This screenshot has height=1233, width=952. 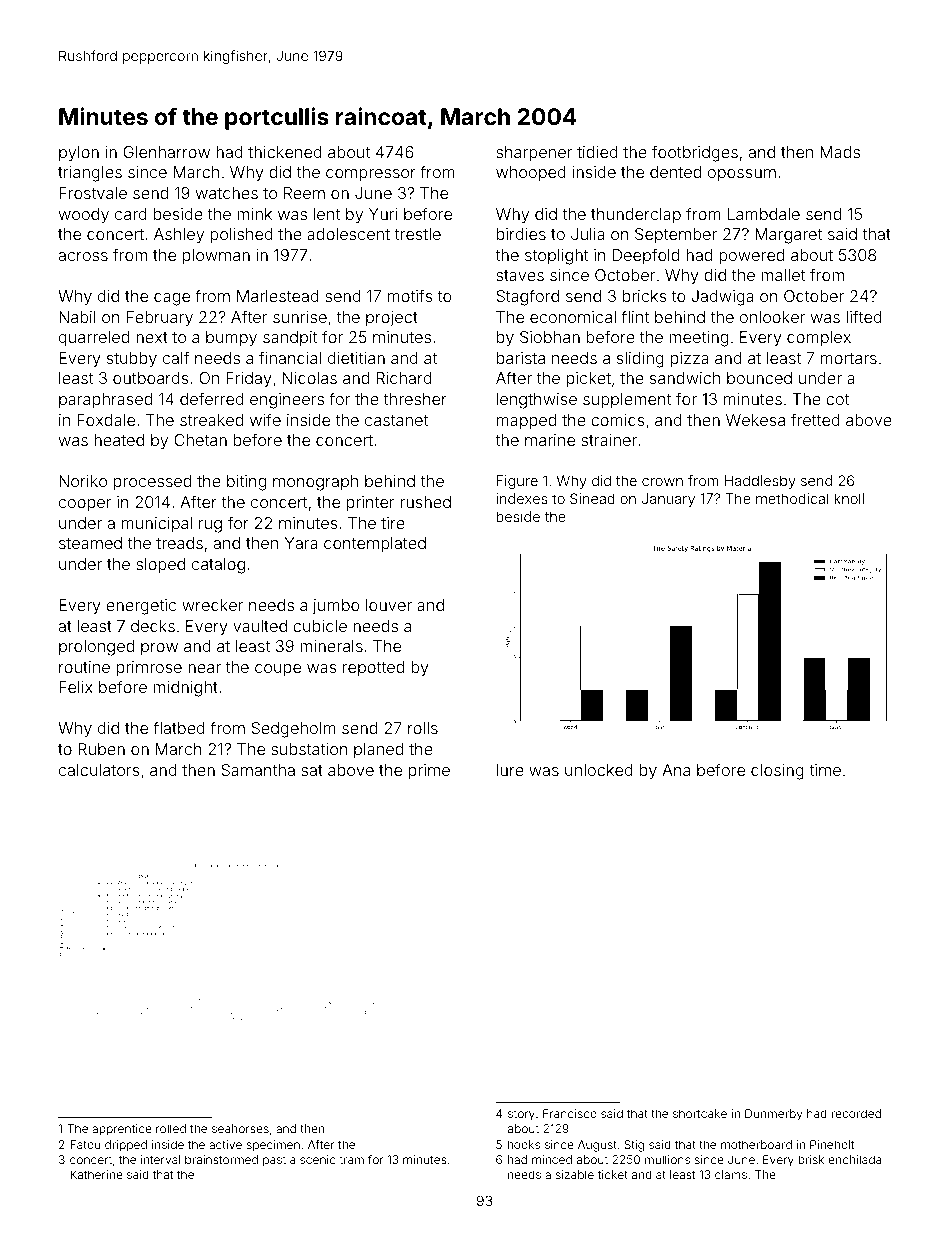 What do you see at coordinates (423, 728) in the screenshot?
I see `rolls` at bounding box center [423, 728].
